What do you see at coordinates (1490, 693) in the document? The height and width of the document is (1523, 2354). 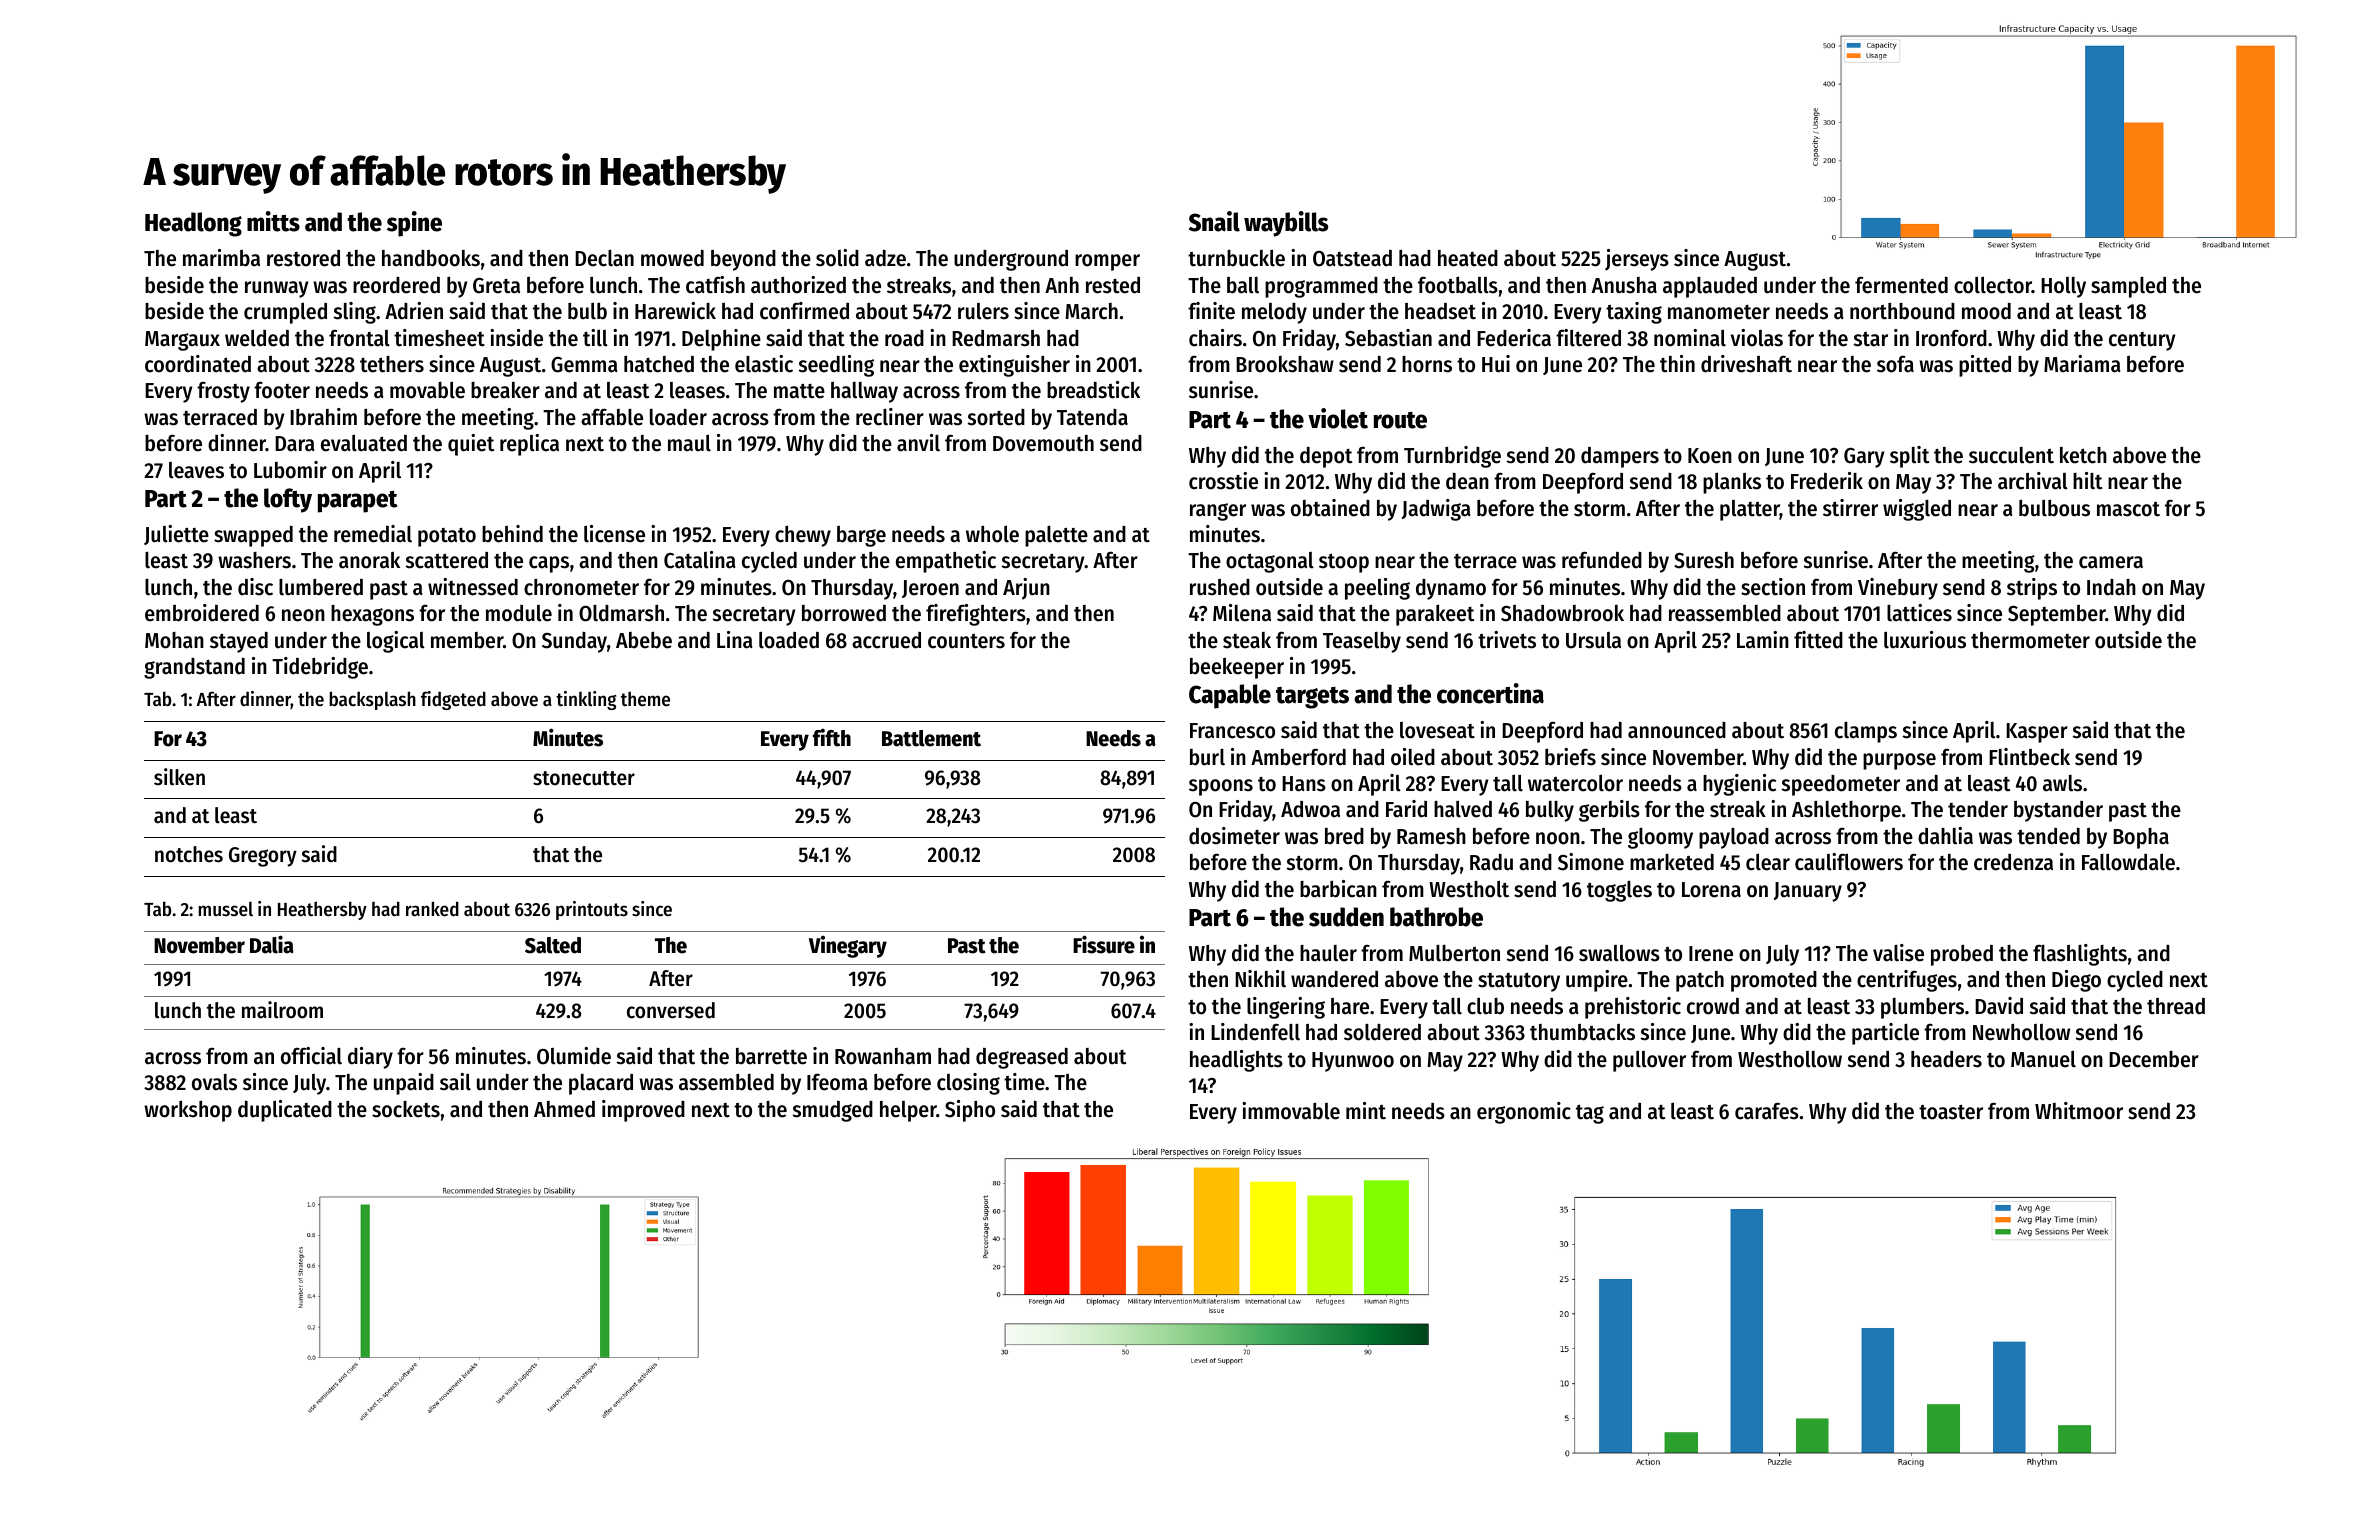 I see `concertina` at bounding box center [1490, 693].
